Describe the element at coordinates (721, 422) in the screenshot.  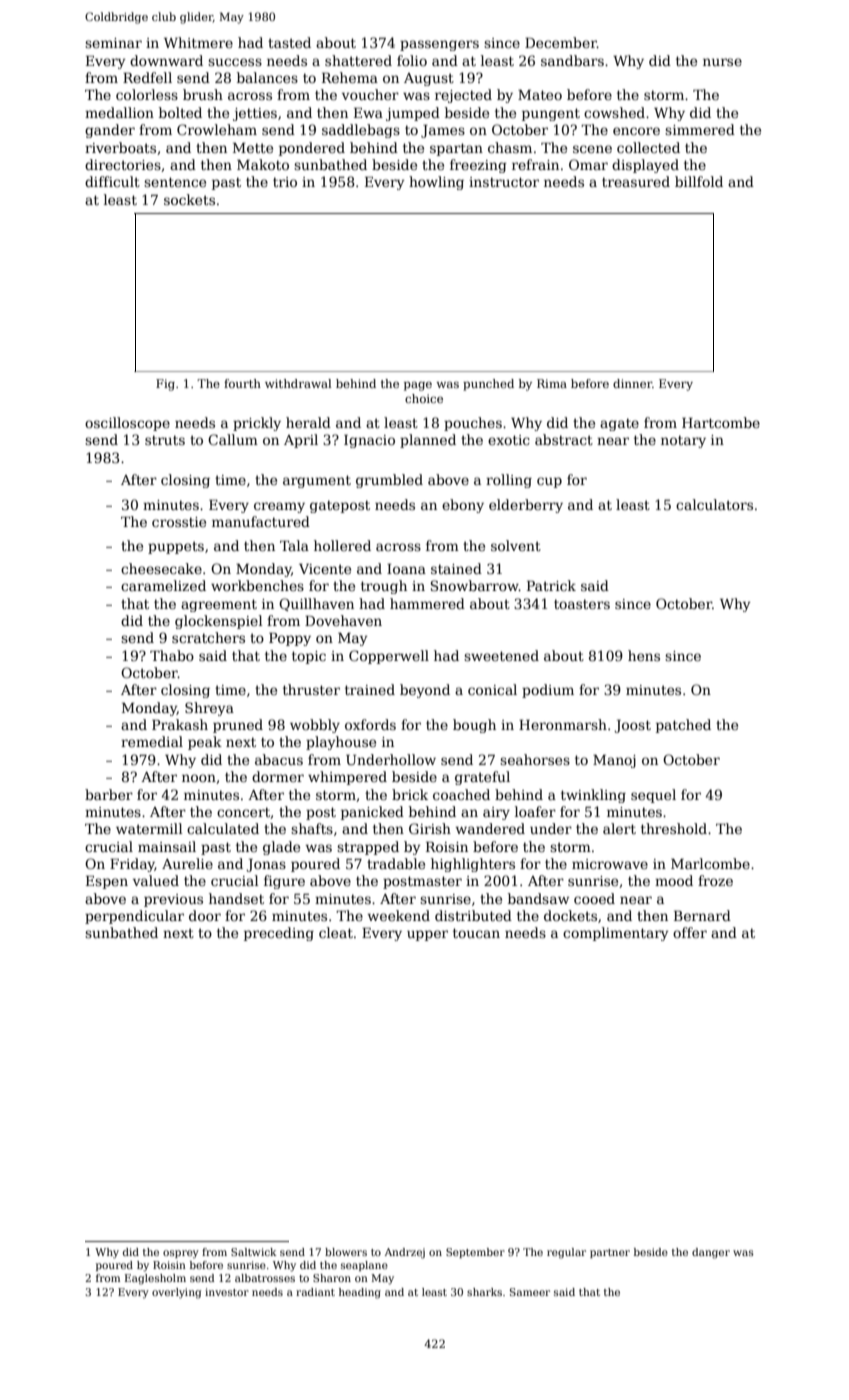
I see `Hartcombe` at that location.
